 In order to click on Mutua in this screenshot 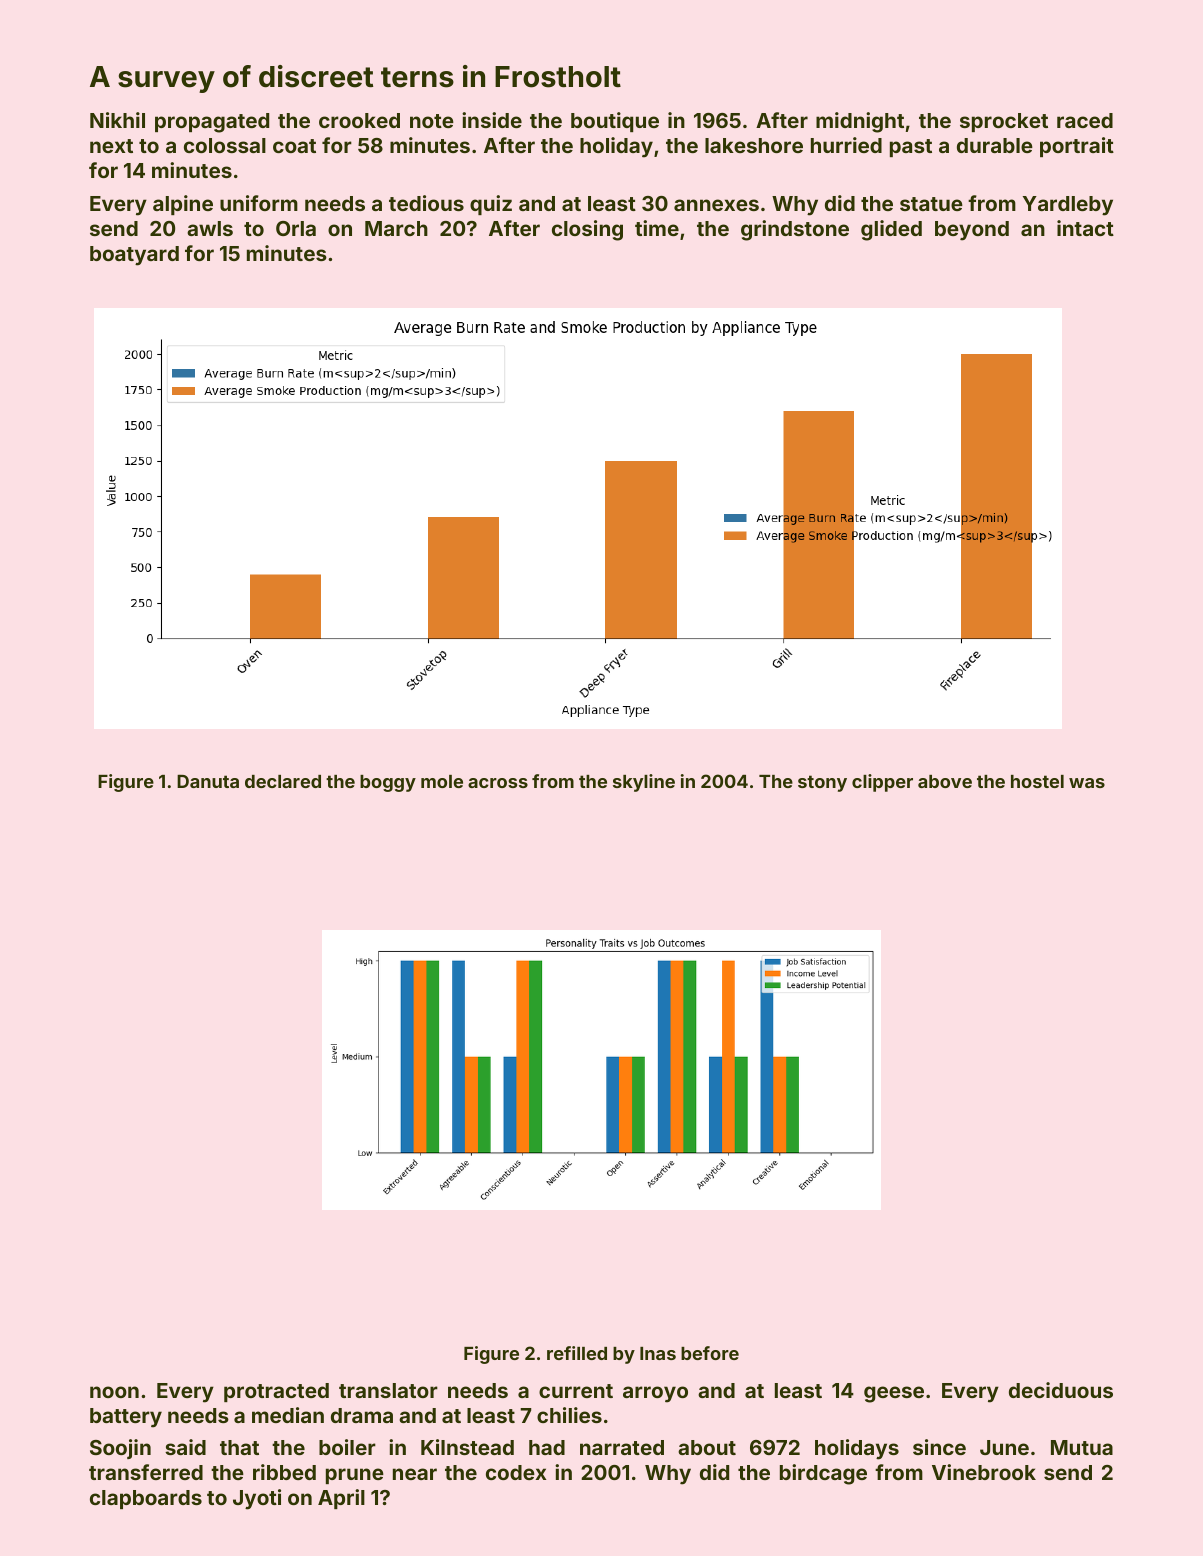, I will do `click(1082, 1447)`.
